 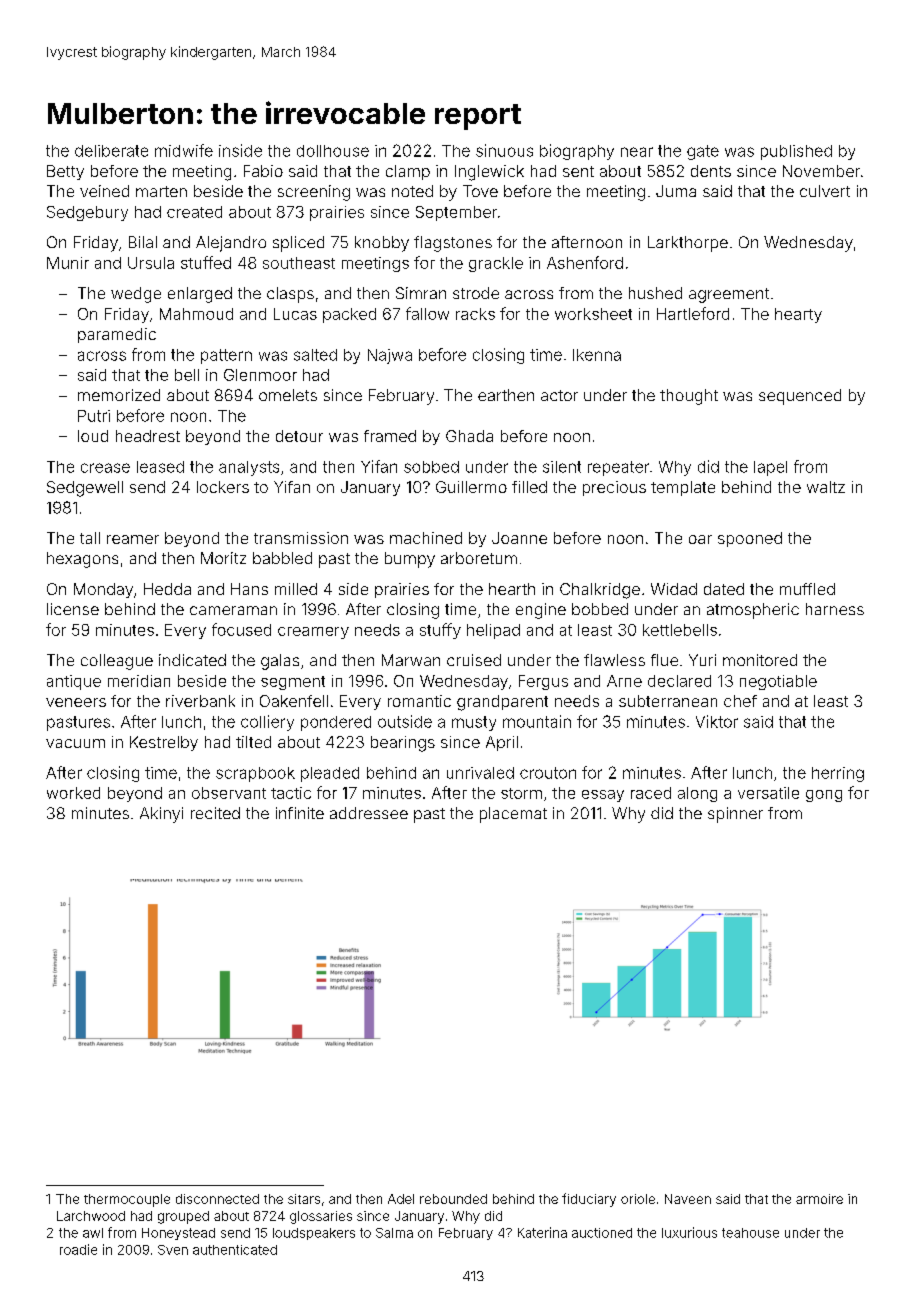 I want to click on deliberate, so click(x=111, y=151).
